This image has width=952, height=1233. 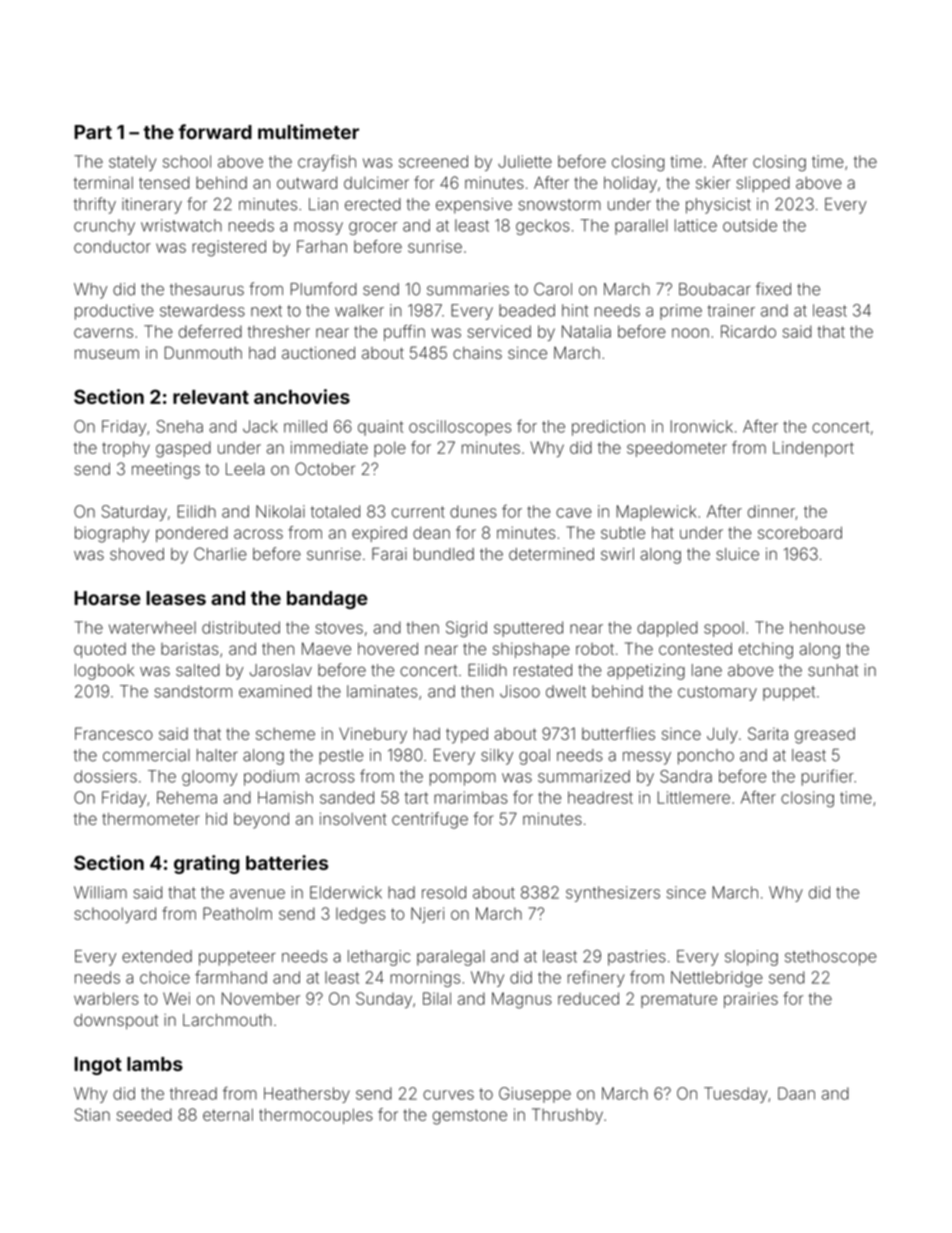 What do you see at coordinates (329, 447) in the image?
I see `immediate` at bounding box center [329, 447].
